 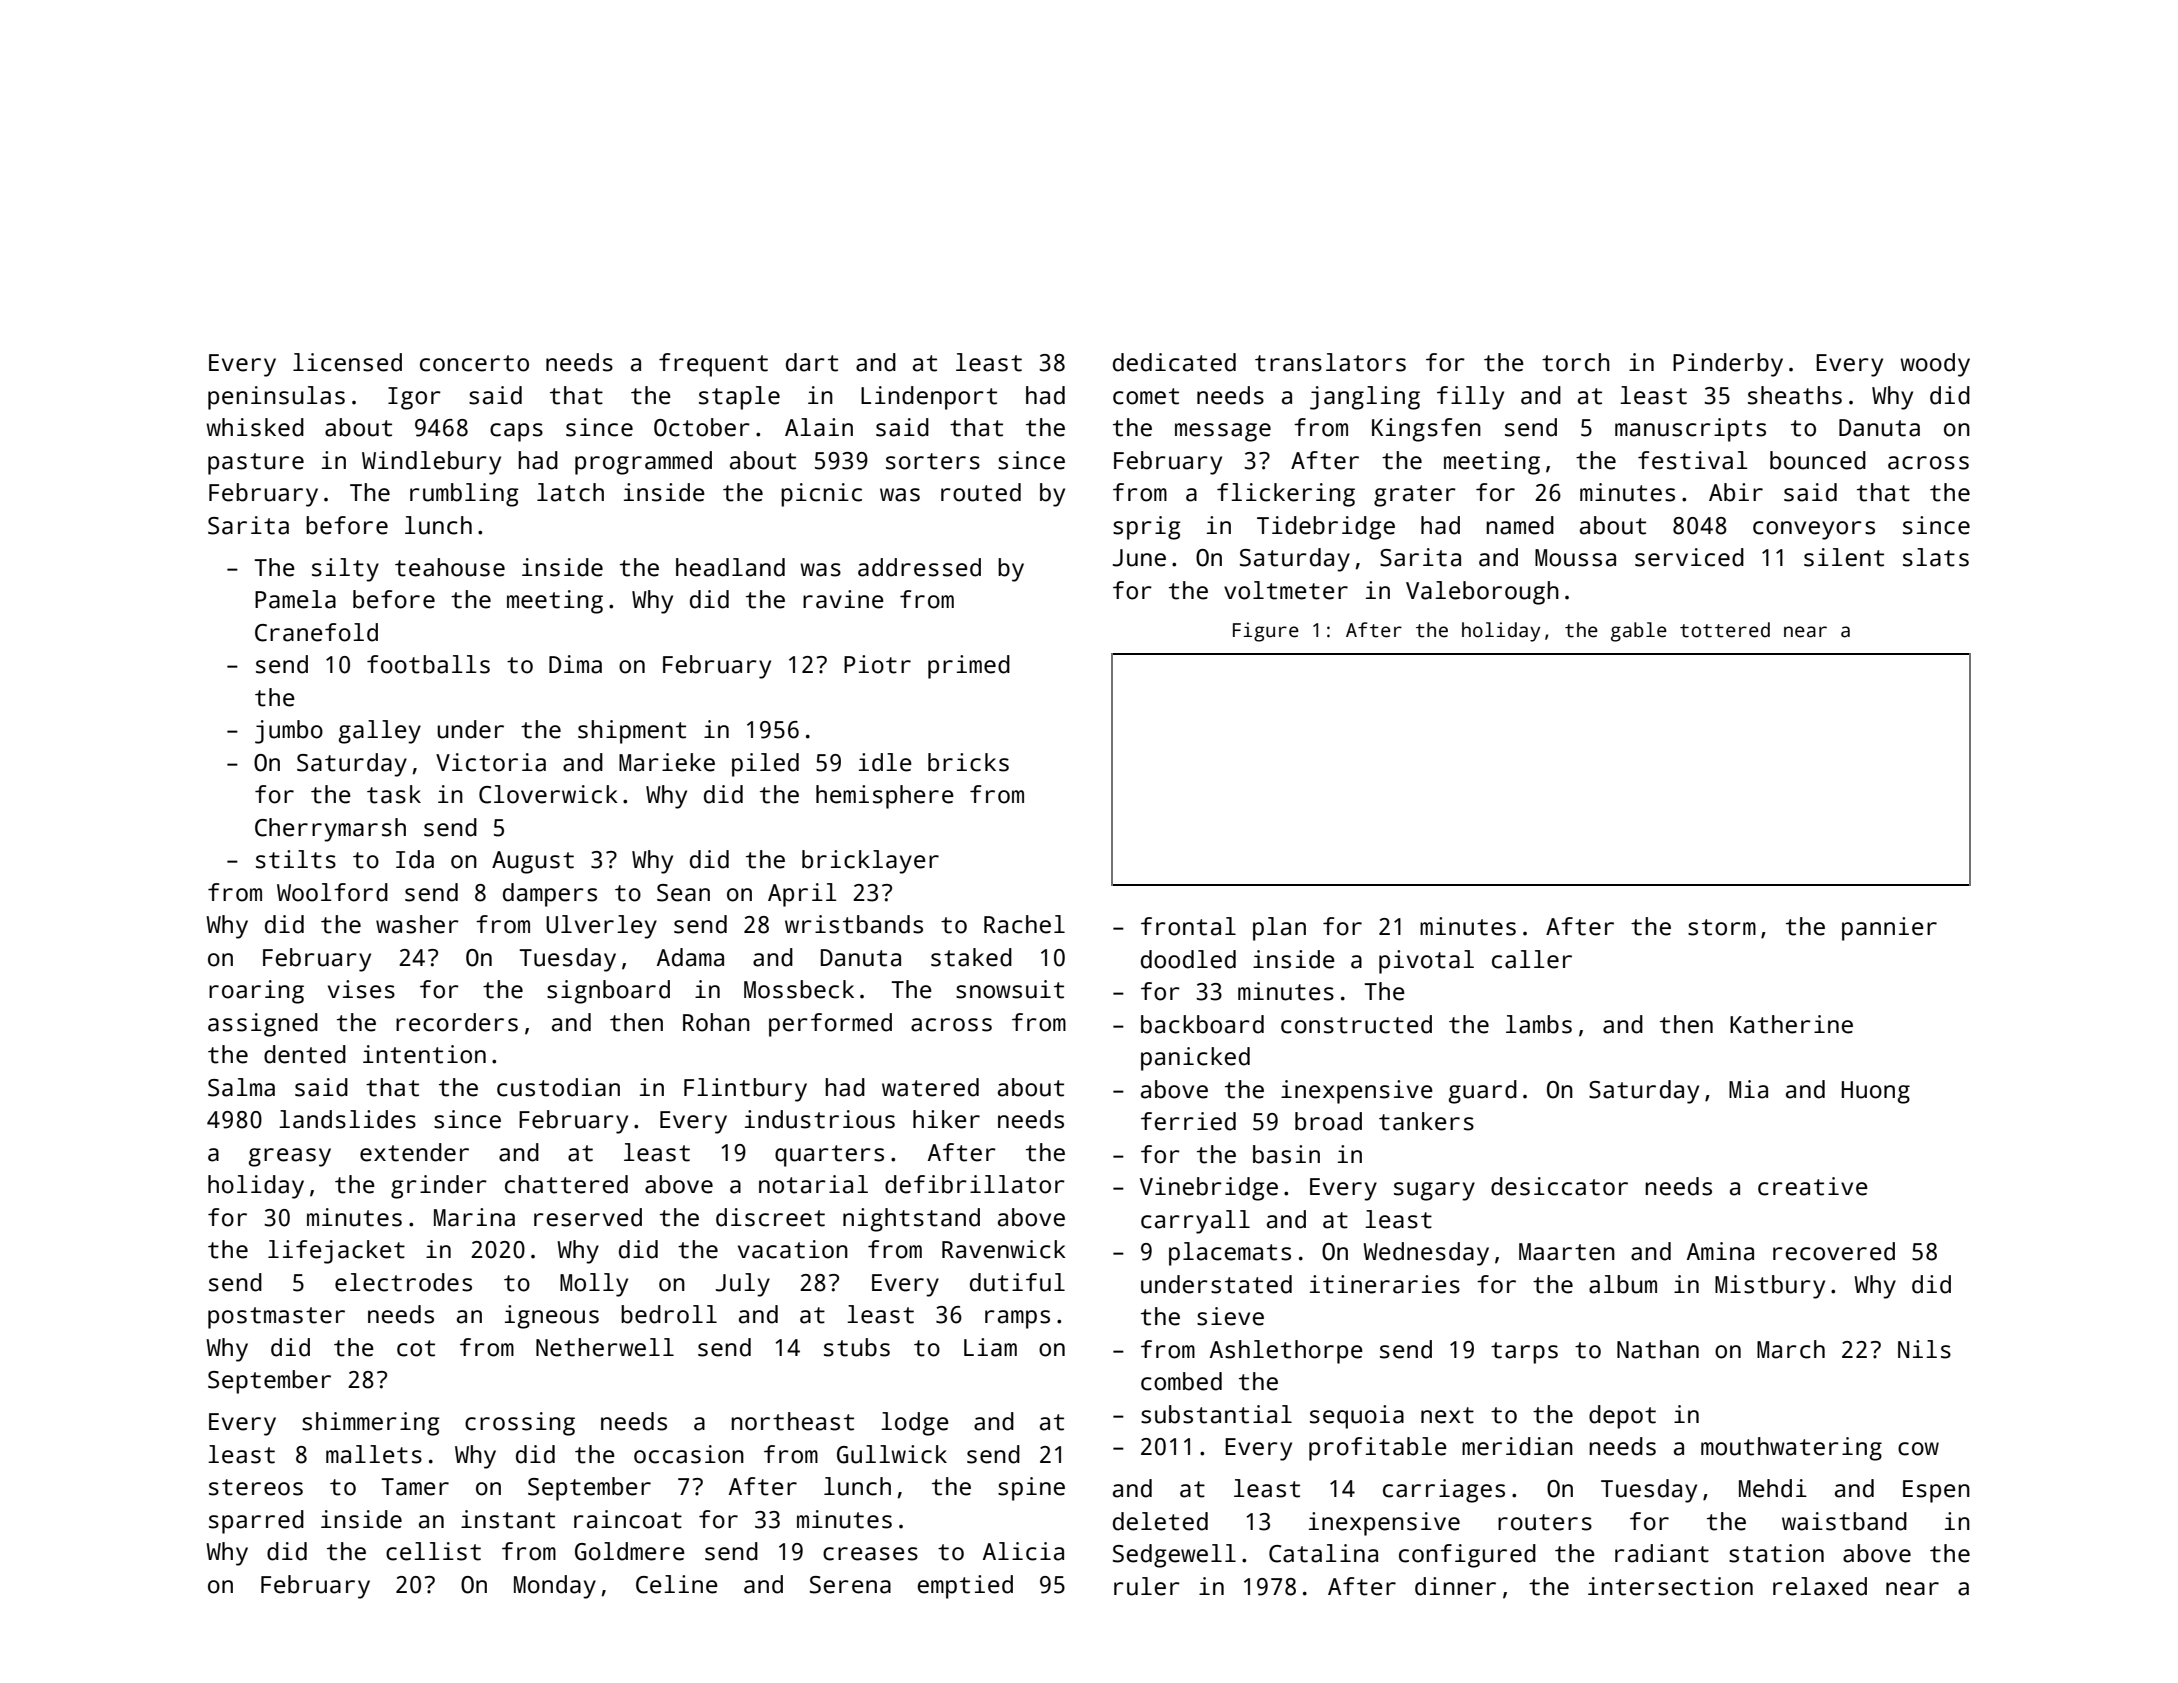 What do you see at coordinates (1532, 959) in the screenshot?
I see `caller` at bounding box center [1532, 959].
